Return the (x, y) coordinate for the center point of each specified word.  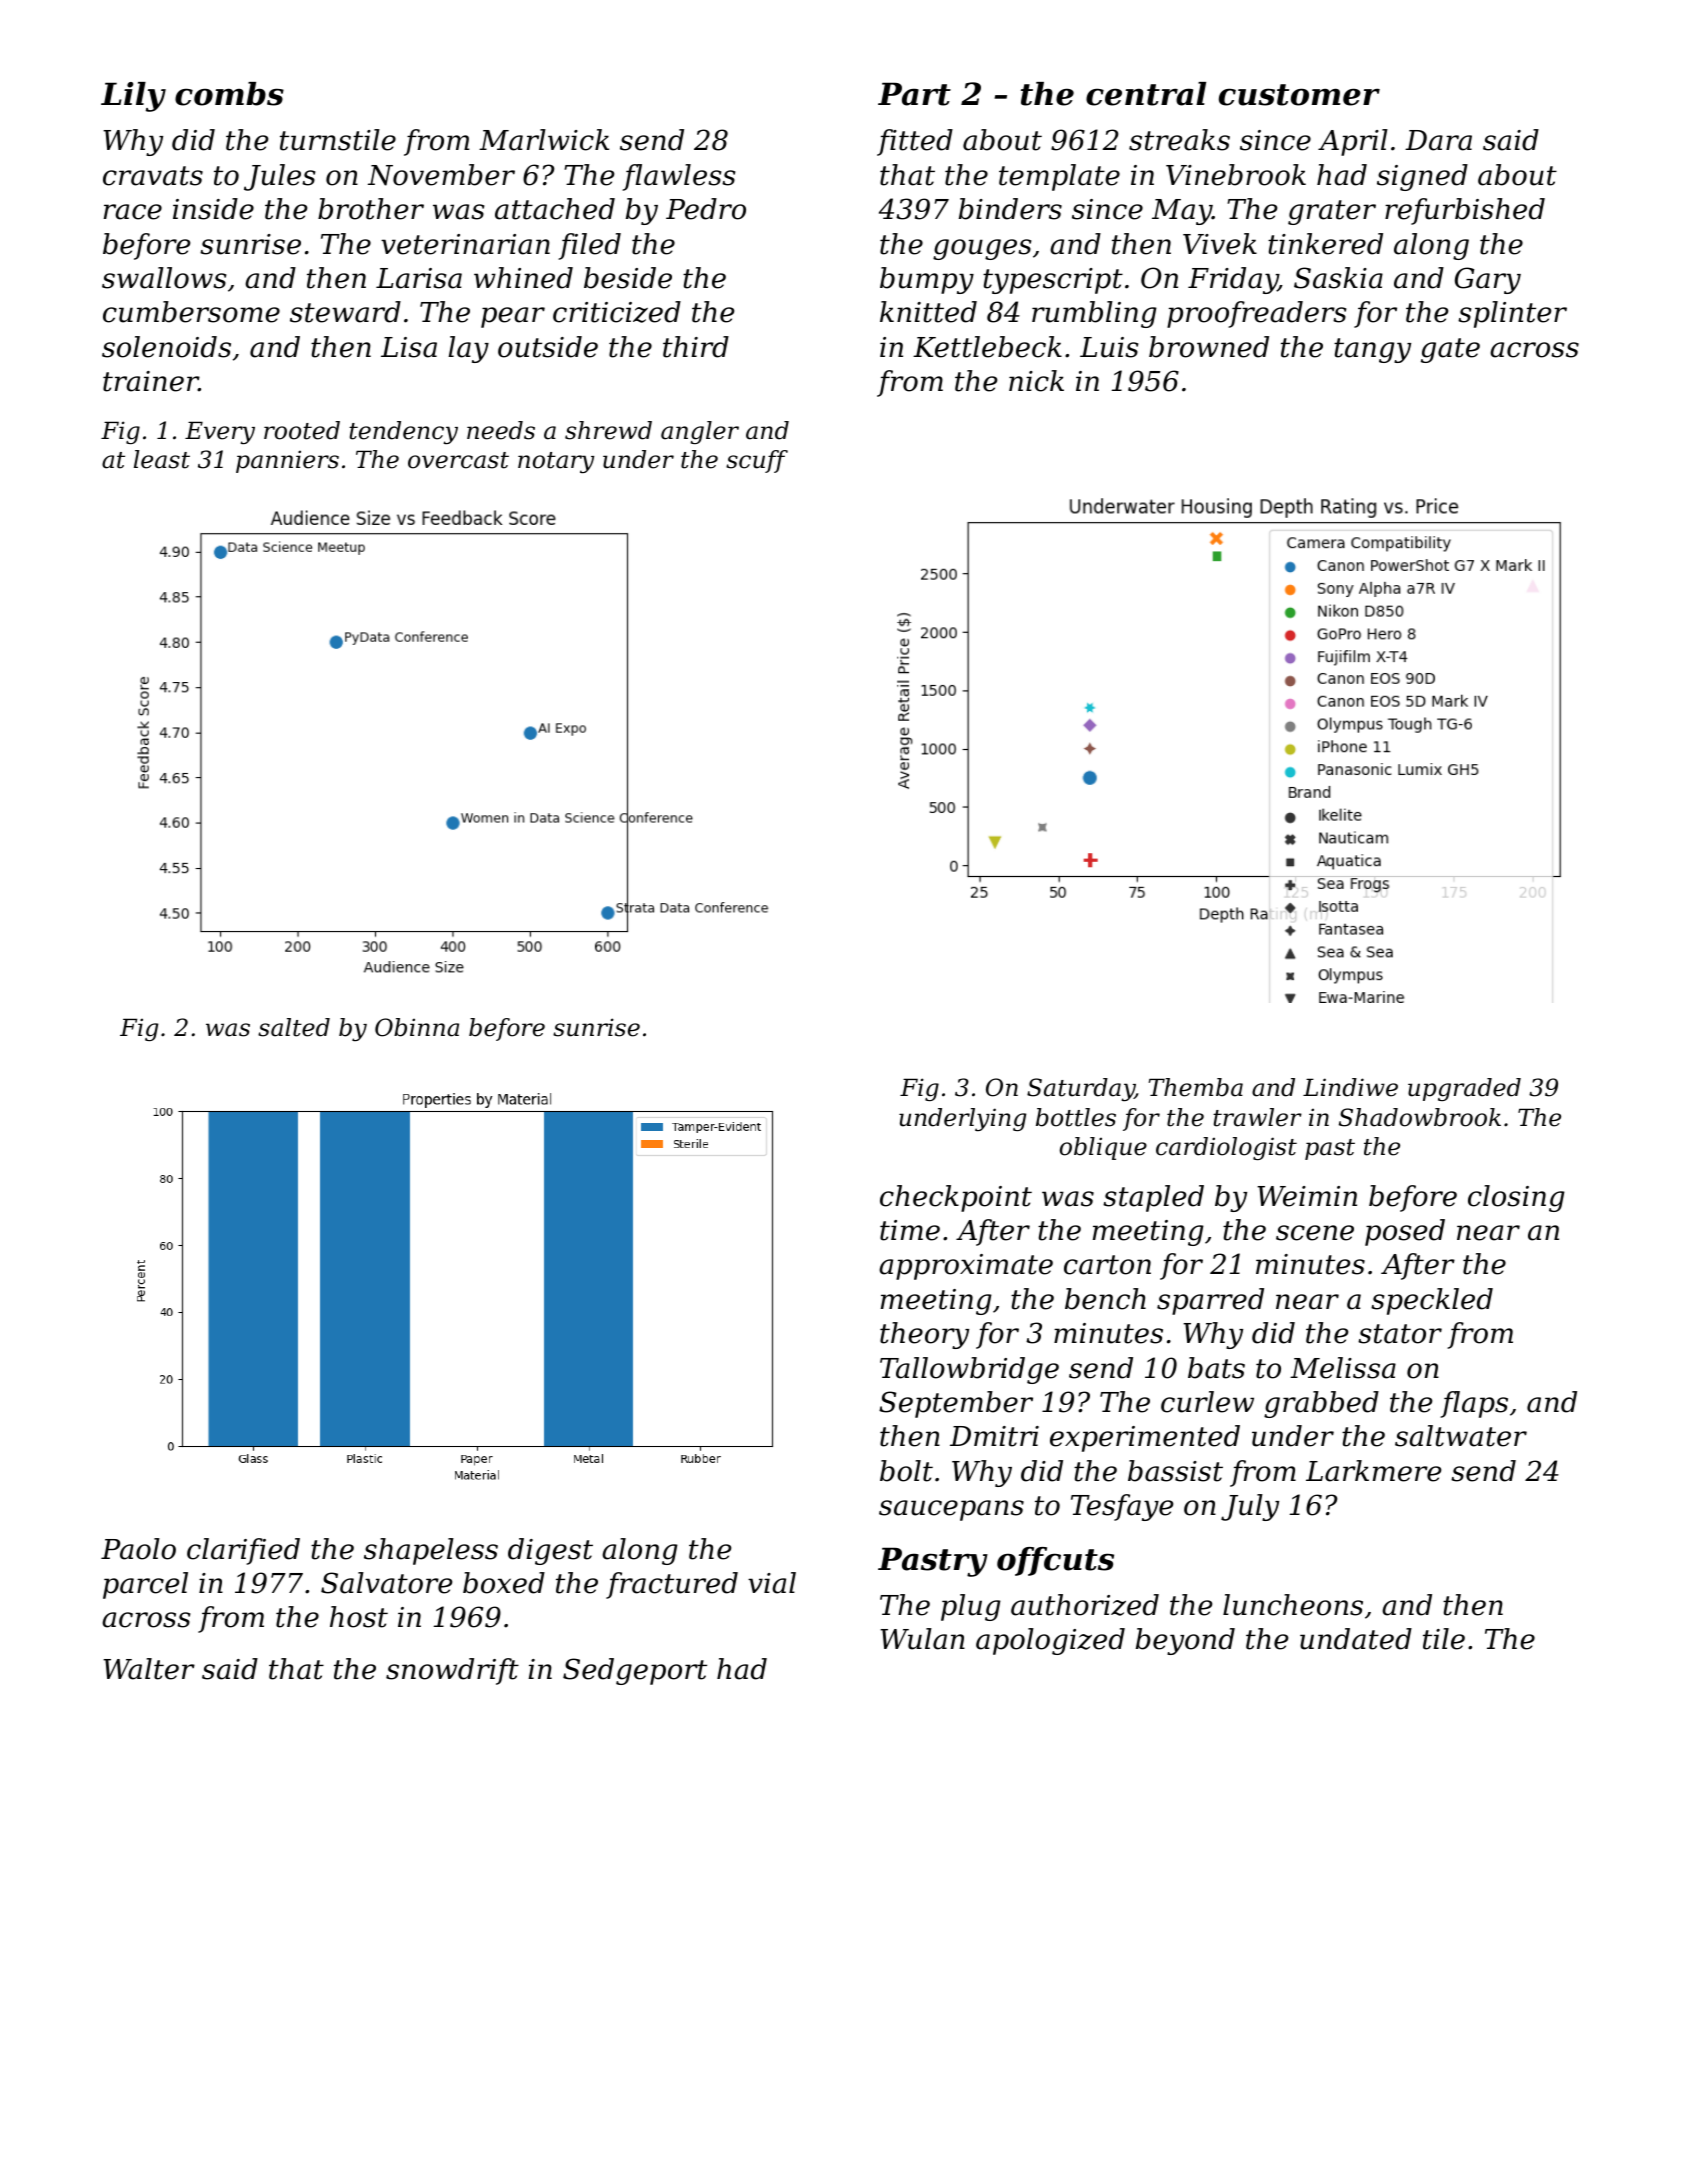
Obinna (417, 1027)
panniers (287, 462)
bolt (906, 1471)
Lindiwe (1350, 1087)
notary (556, 462)
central (1146, 94)
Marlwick (544, 140)
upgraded (1464, 1089)
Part (914, 94)
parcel (145, 1585)
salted (294, 1027)
